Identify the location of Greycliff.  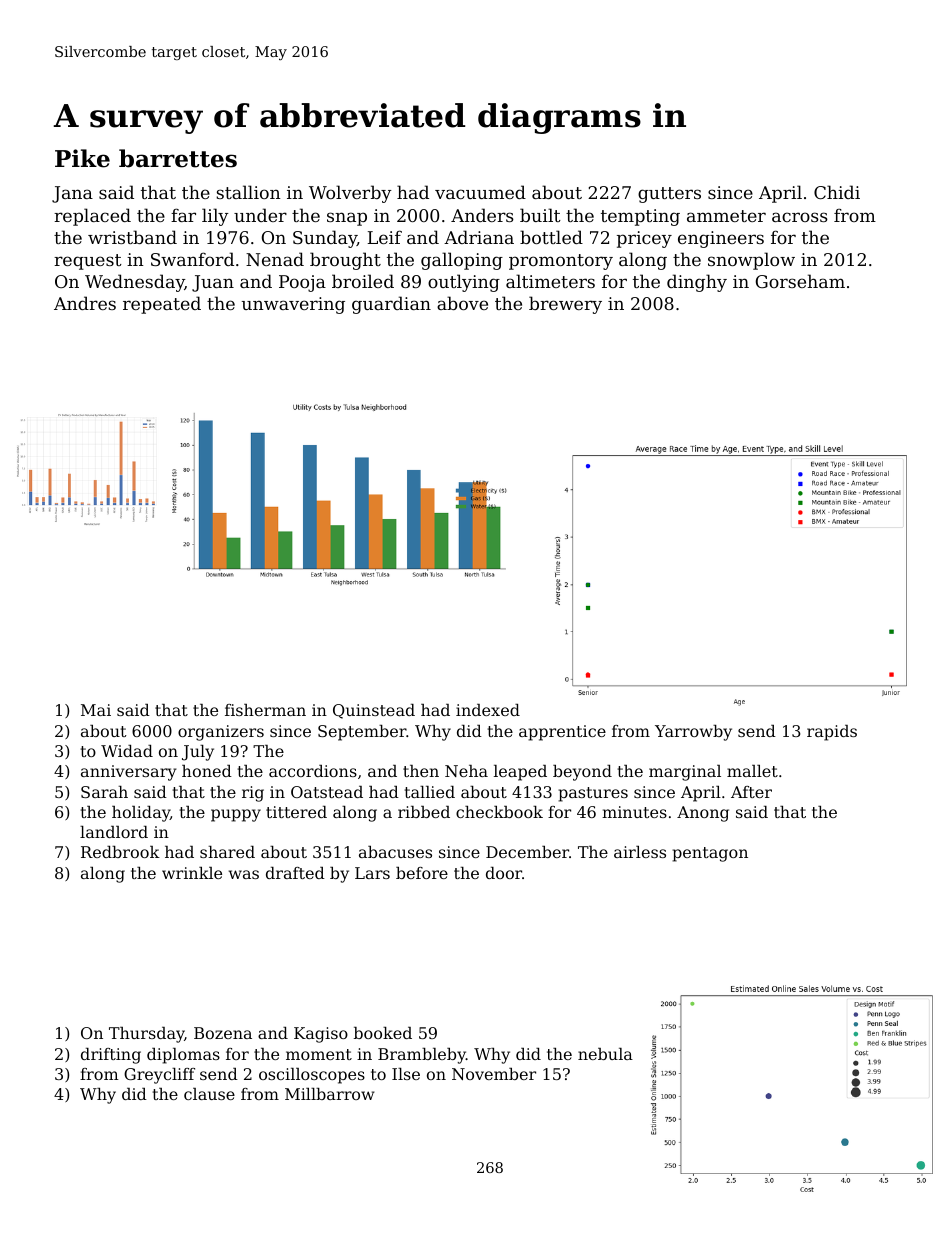
(159, 1076).
